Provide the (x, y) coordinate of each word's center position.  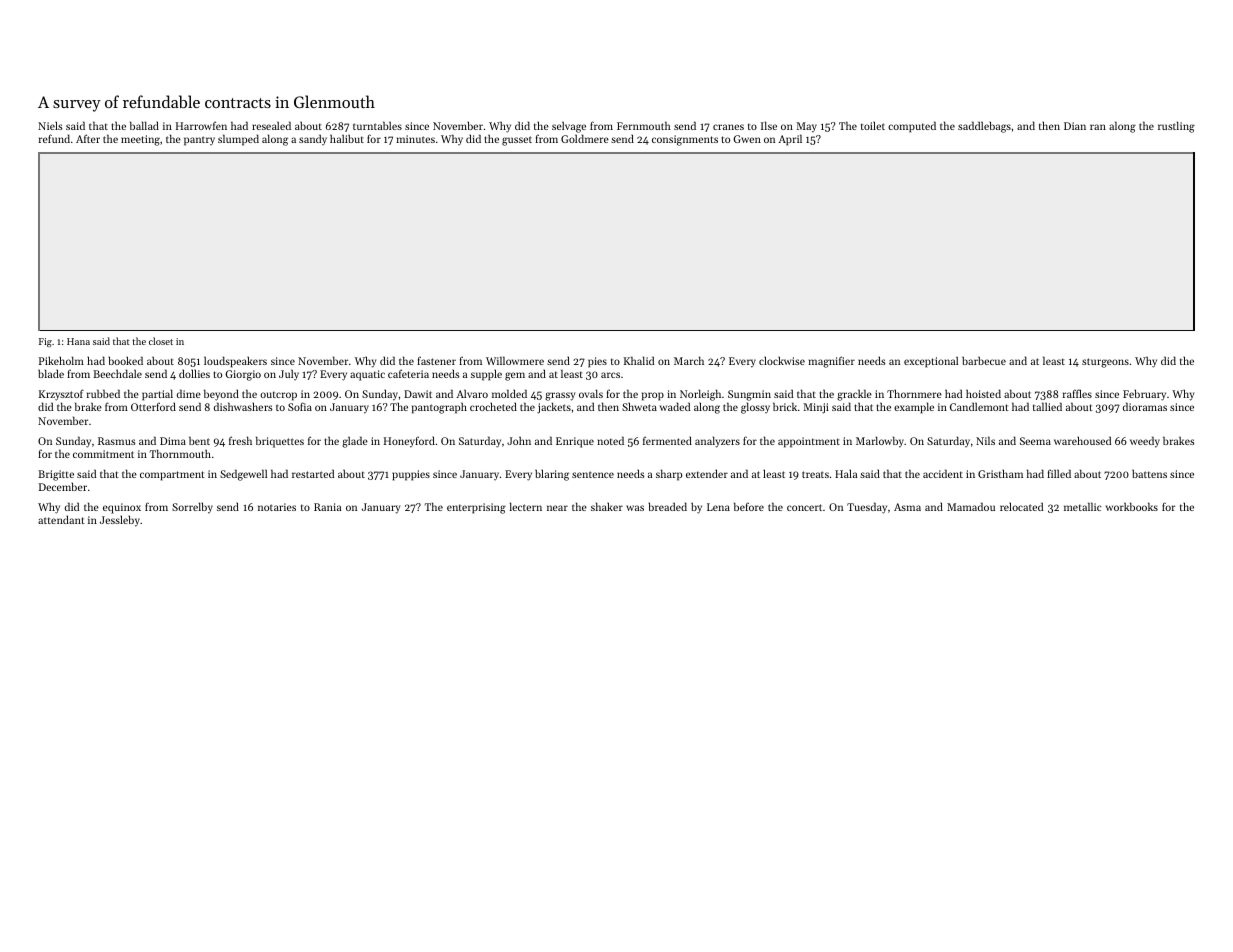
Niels (50, 125)
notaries (277, 507)
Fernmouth (644, 125)
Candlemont (979, 406)
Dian (1075, 126)
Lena (718, 507)
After (88, 138)
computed (912, 127)
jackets (554, 408)
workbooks (1132, 506)
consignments (685, 140)
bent (199, 440)
